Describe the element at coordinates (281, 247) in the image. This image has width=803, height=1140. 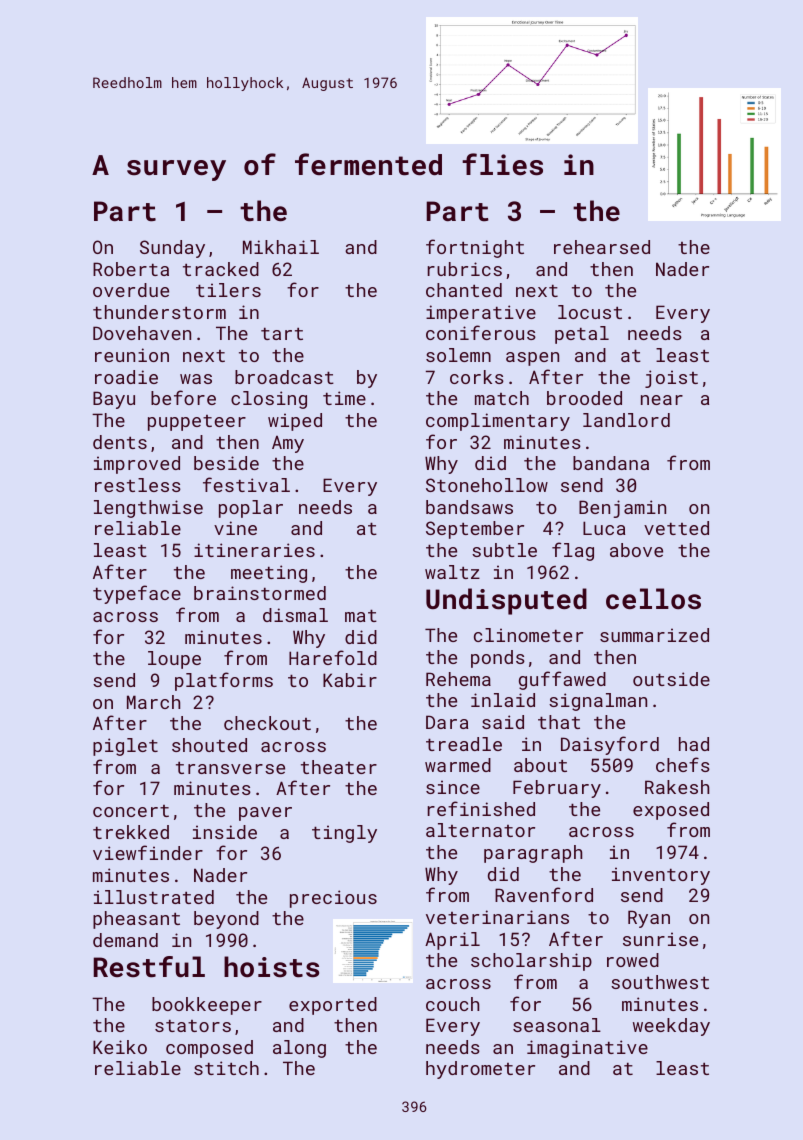
I see `Mikhail` at that location.
